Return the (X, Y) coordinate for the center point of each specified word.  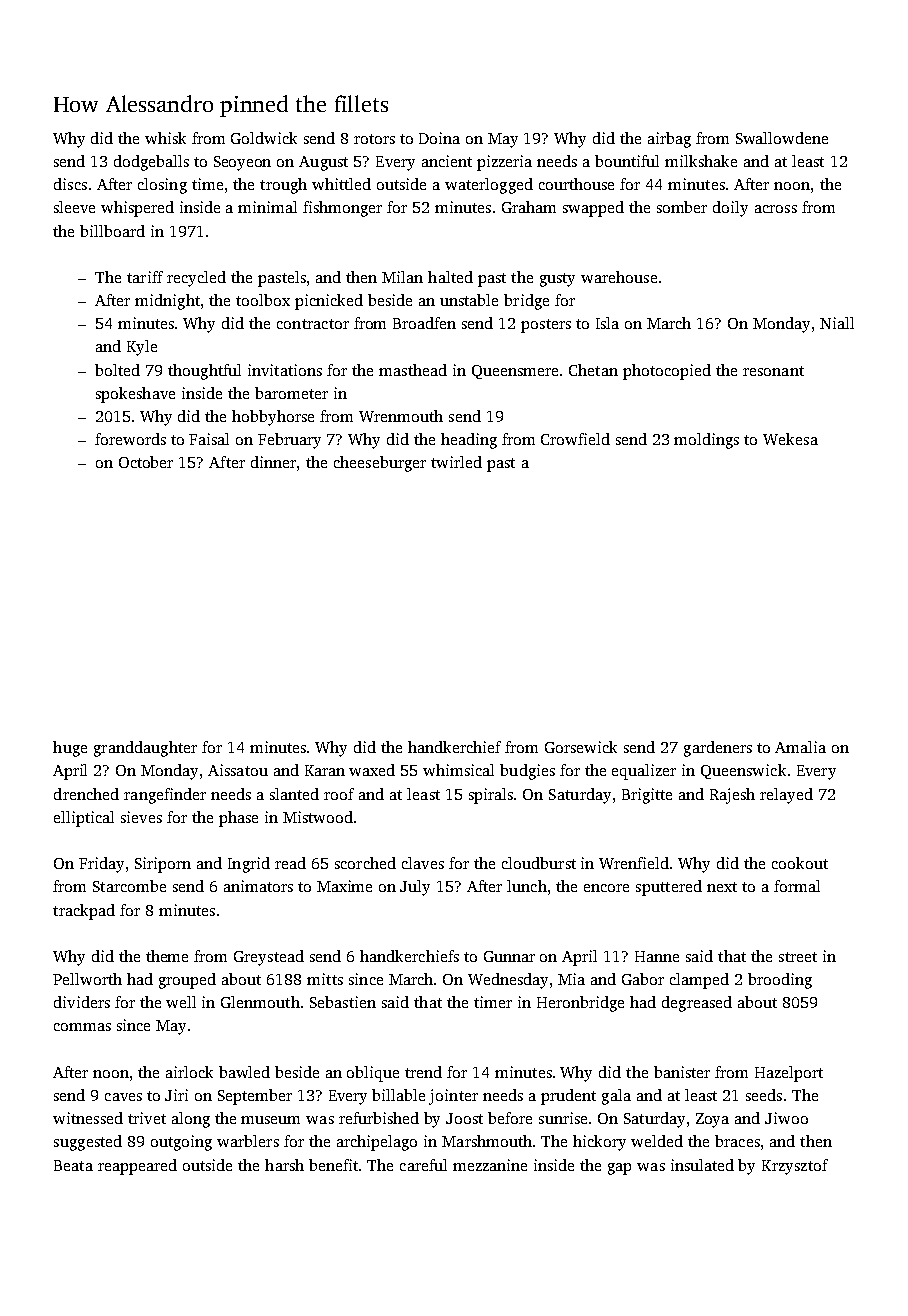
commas (82, 1027)
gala (616, 1097)
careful (423, 1165)
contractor (313, 324)
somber (682, 207)
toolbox (263, 300)
